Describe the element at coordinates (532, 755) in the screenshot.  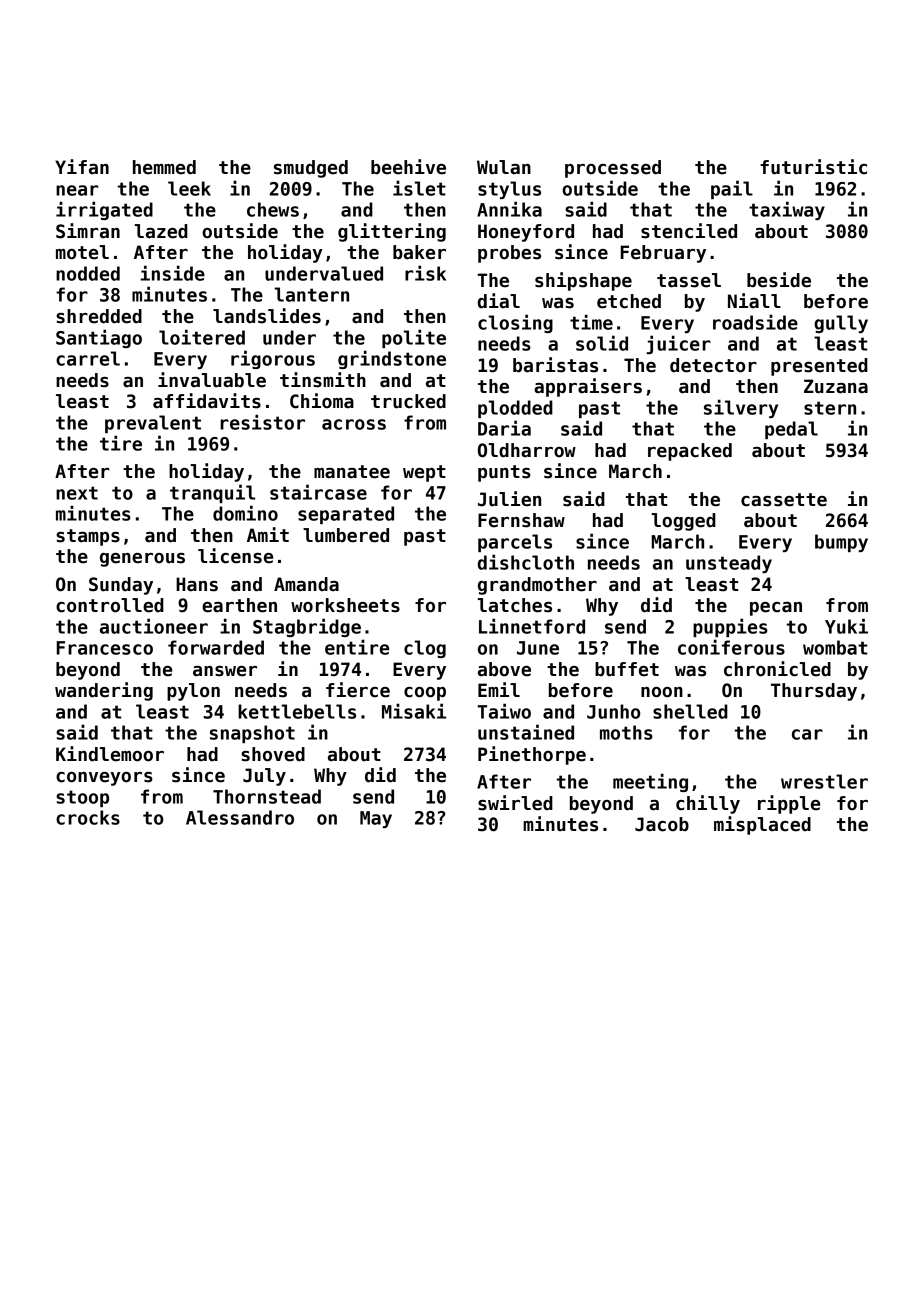
I see `Pinethorpe` at that location.
